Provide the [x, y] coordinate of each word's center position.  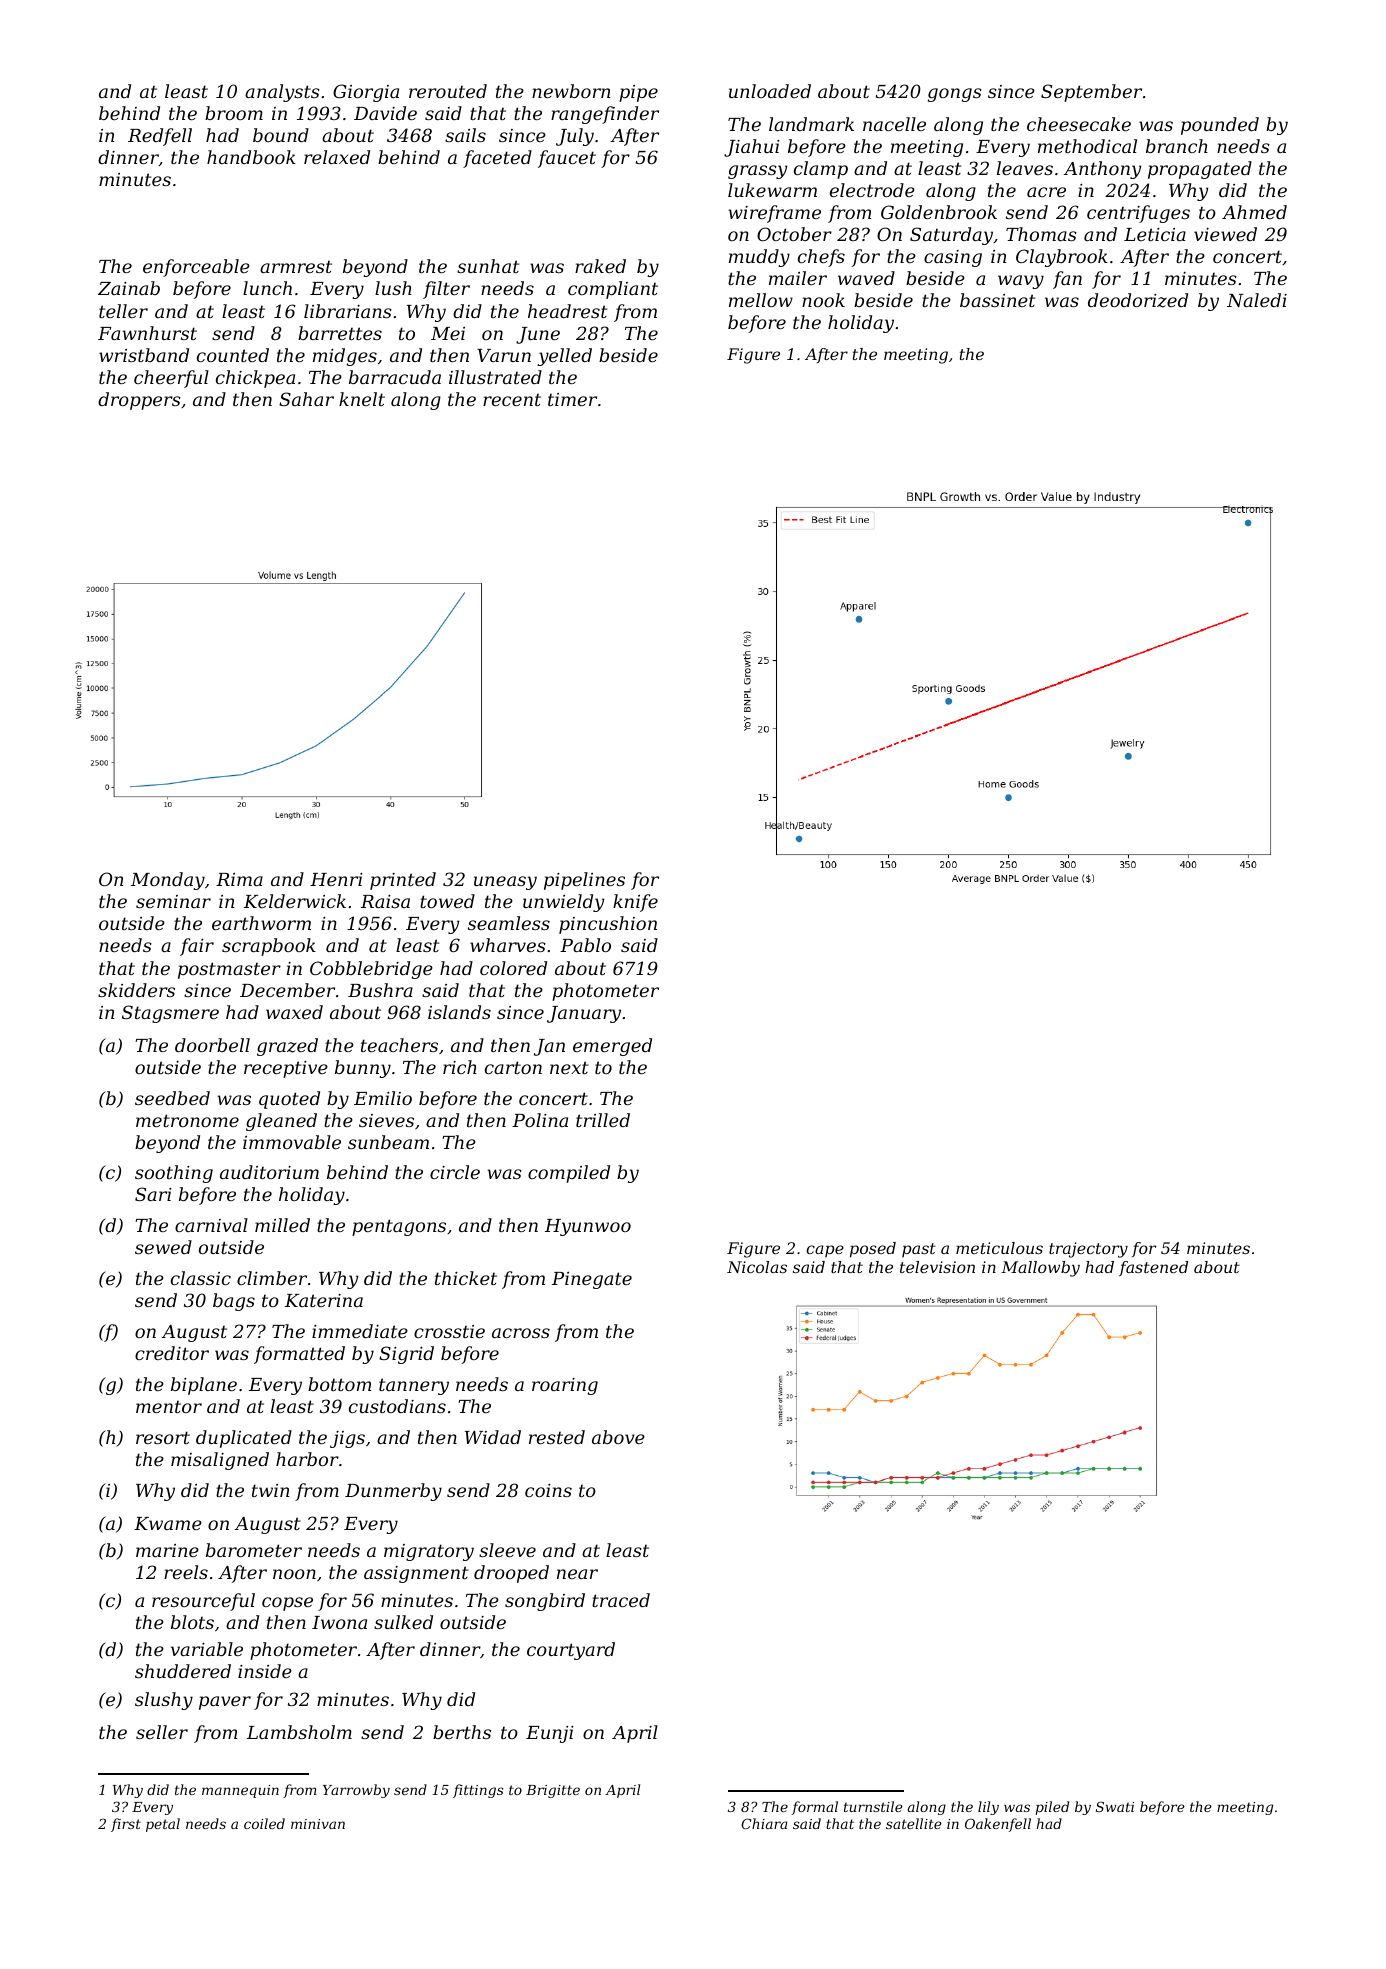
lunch [267, 288]
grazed [287, 1047]
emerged [612, 1047]
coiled [264, 1823]
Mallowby [1040, 1269]
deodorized [1138, 300]
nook [823, 300]
